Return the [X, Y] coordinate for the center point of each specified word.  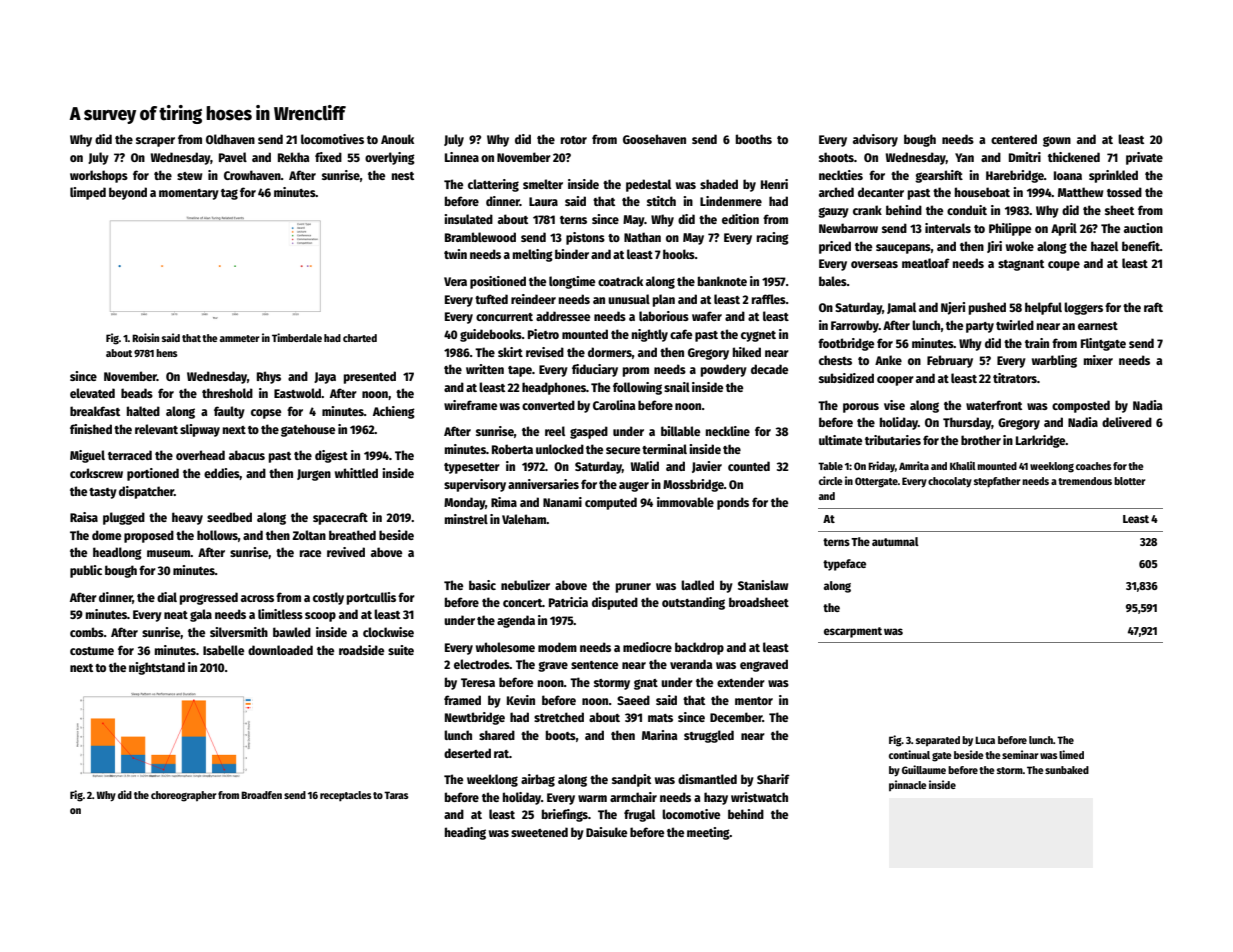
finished [91, 429]
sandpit [631, 780]
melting [533, 255]
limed [1071, 754]
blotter [1130, 481]
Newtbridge [475, 718]
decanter [881, 192]
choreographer [184, 796]
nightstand [157, 668]
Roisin [145, 337]
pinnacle [908, 785]
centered [1014, 139]
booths [754, 139]
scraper [155, 142]
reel [555, 431]
